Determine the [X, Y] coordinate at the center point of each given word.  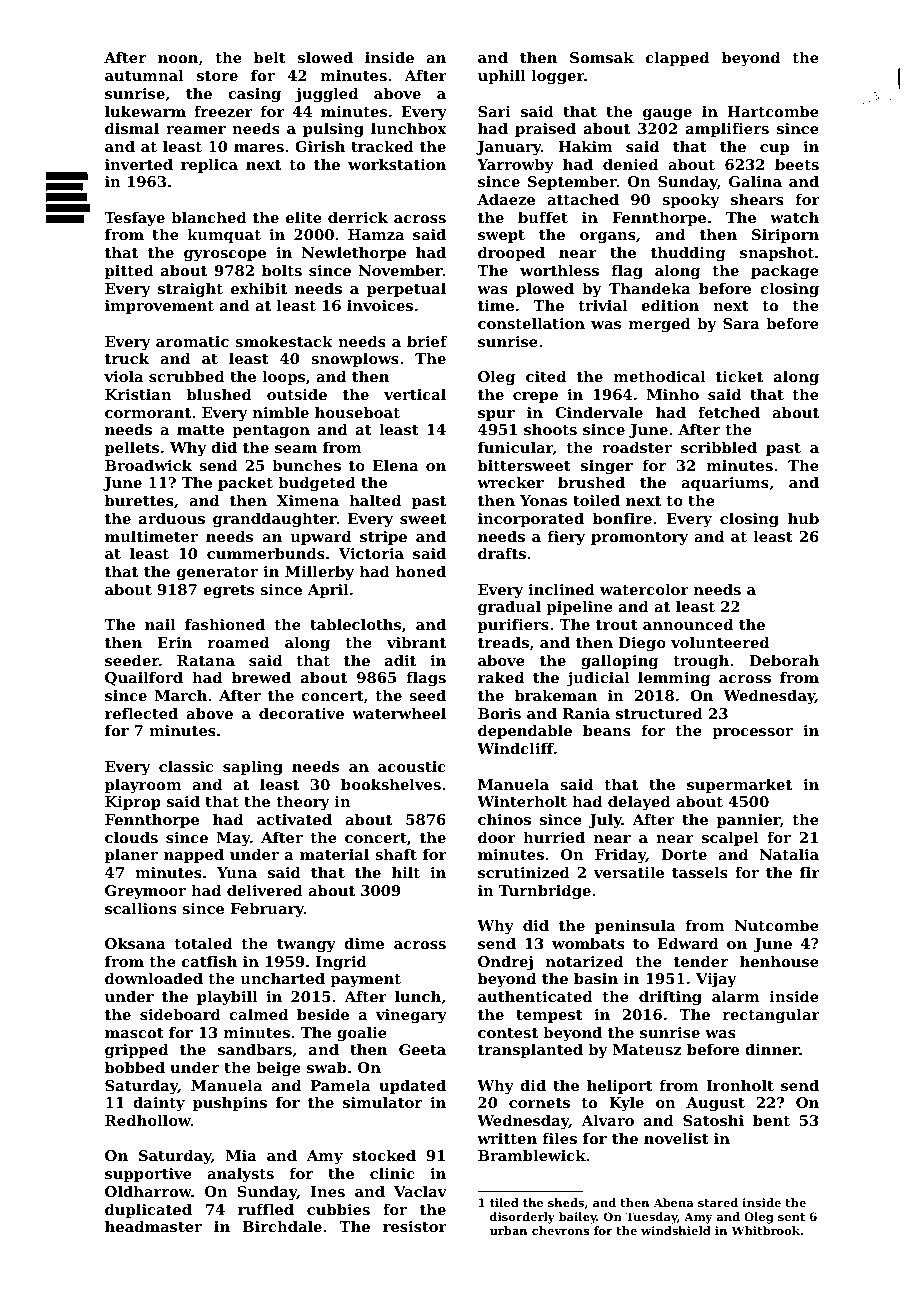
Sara [741, 323]
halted [375, 500]
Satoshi [713, 1120]
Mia [241, 1155]
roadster [637, 447]
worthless [559, 270]
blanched [209, 217]
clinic [392, 1173]
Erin [174, 642]
